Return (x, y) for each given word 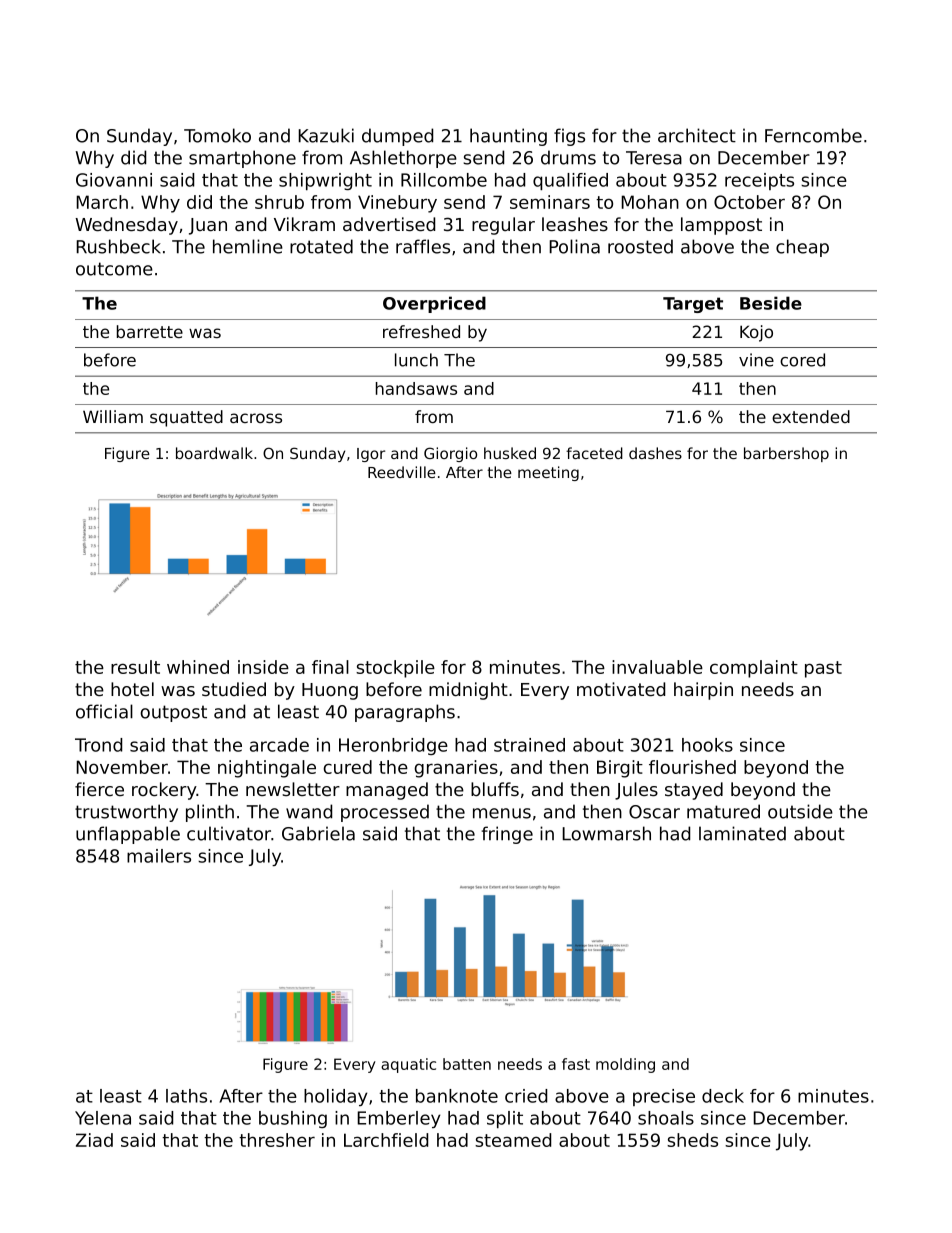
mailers (159, 856)
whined (198, 667)
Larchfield (386, 1140)
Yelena (103, 1118)
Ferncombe (813, 135)
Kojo (756, 333)
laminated (742, 833)
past (823, 669)
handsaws (416, 388)
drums (568, 157)
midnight (468, 691)
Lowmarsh (607, 833)
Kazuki (326, 135)
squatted (186, 418)
